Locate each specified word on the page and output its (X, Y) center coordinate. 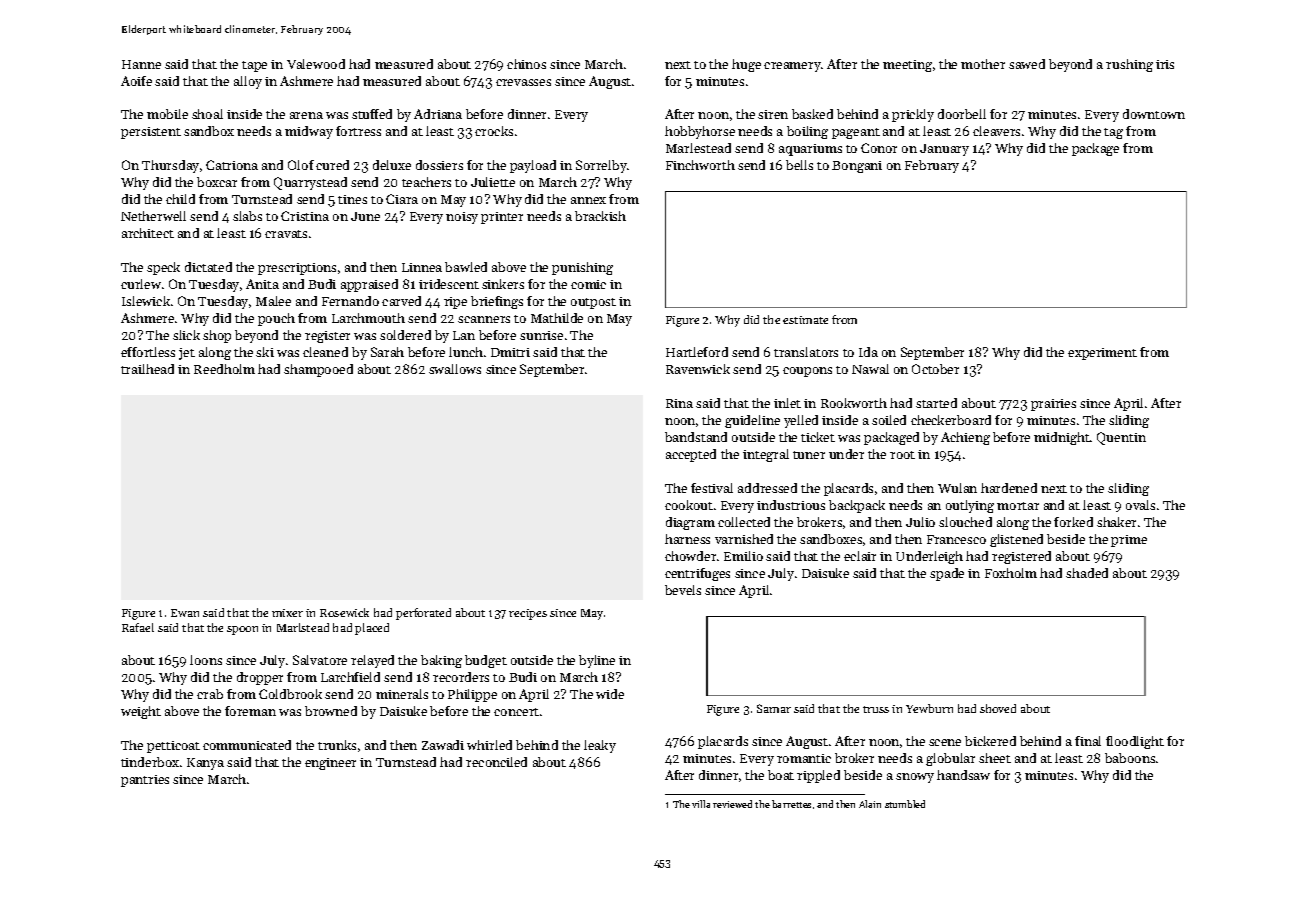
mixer (287, 613)
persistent (151, 133)
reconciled (496, 762)
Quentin (1121, 438)
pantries (145, 781)
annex (588, 200)
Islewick (146, 301)
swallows (455, 369)
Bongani (857, 167)
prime (1129, 541)
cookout (689, 505)
